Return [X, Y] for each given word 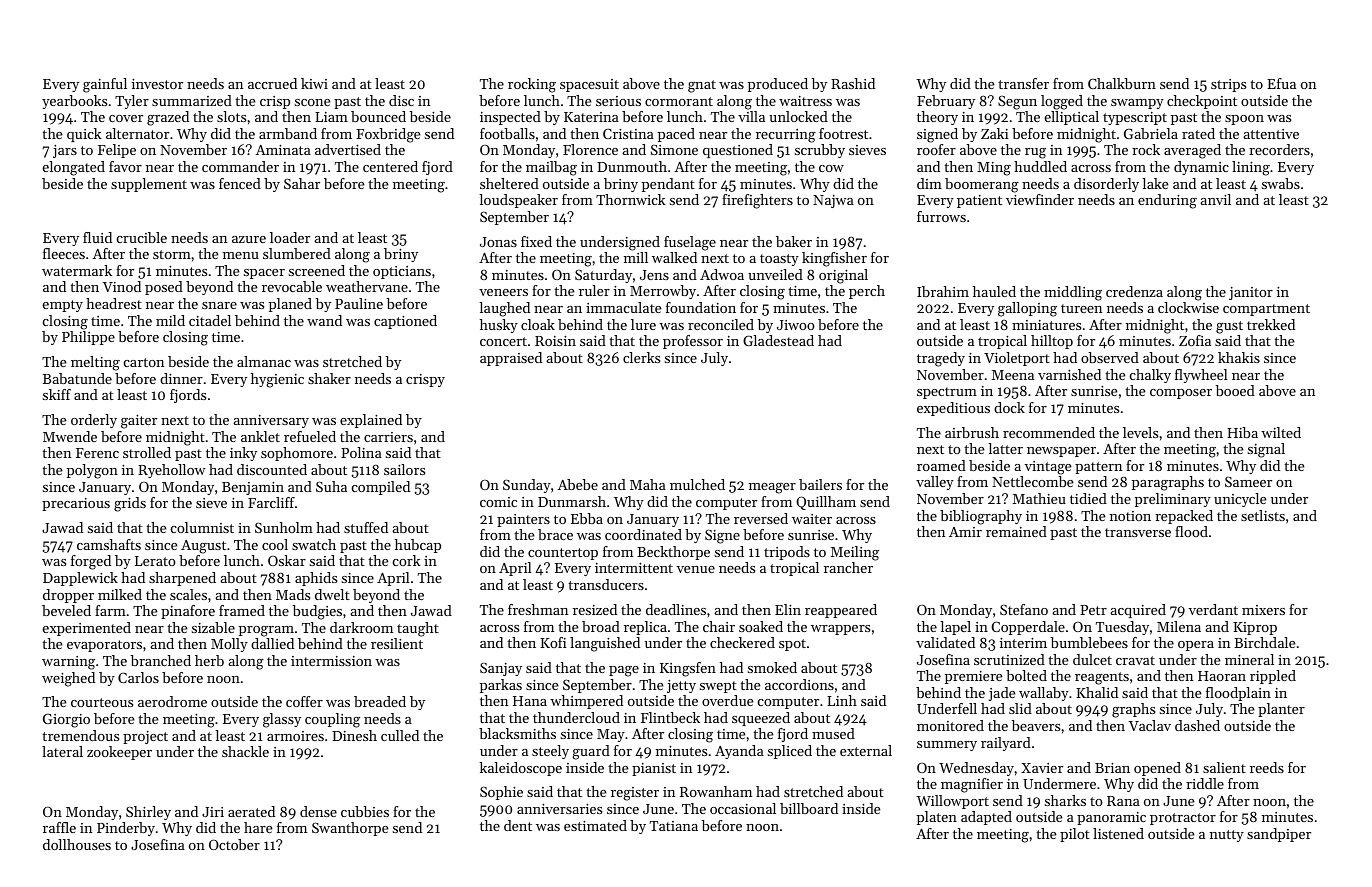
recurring [786, 136]
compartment [1266, 310]
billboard [809, 808]
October [234, 844]
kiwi [314, 83]
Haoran [1222, 676]
